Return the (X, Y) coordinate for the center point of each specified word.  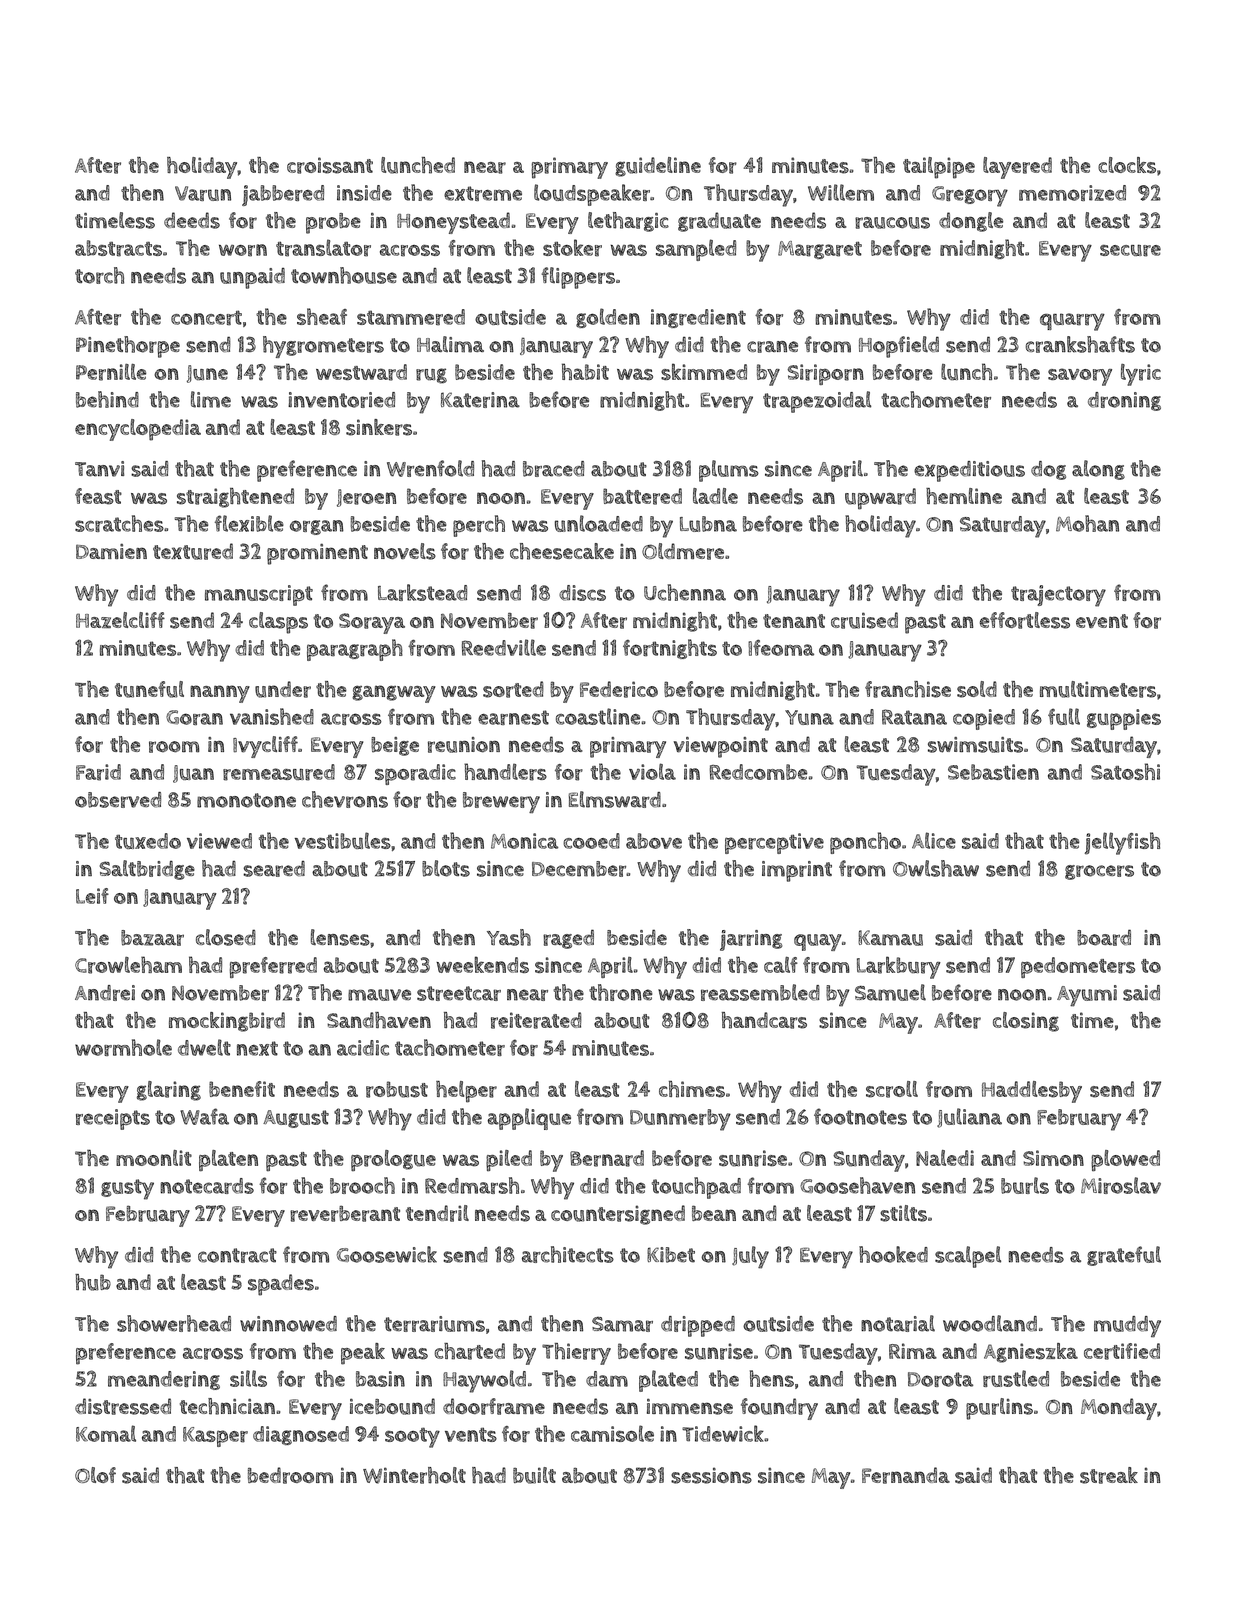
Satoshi (1125, 771)
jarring (751, 940)
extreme (483, 193)
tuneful (149, 689)
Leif (92, 896)
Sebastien (993, 772)
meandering (164, 1380)
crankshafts (1080, 344)
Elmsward (614, 799)
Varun (203, 193)
